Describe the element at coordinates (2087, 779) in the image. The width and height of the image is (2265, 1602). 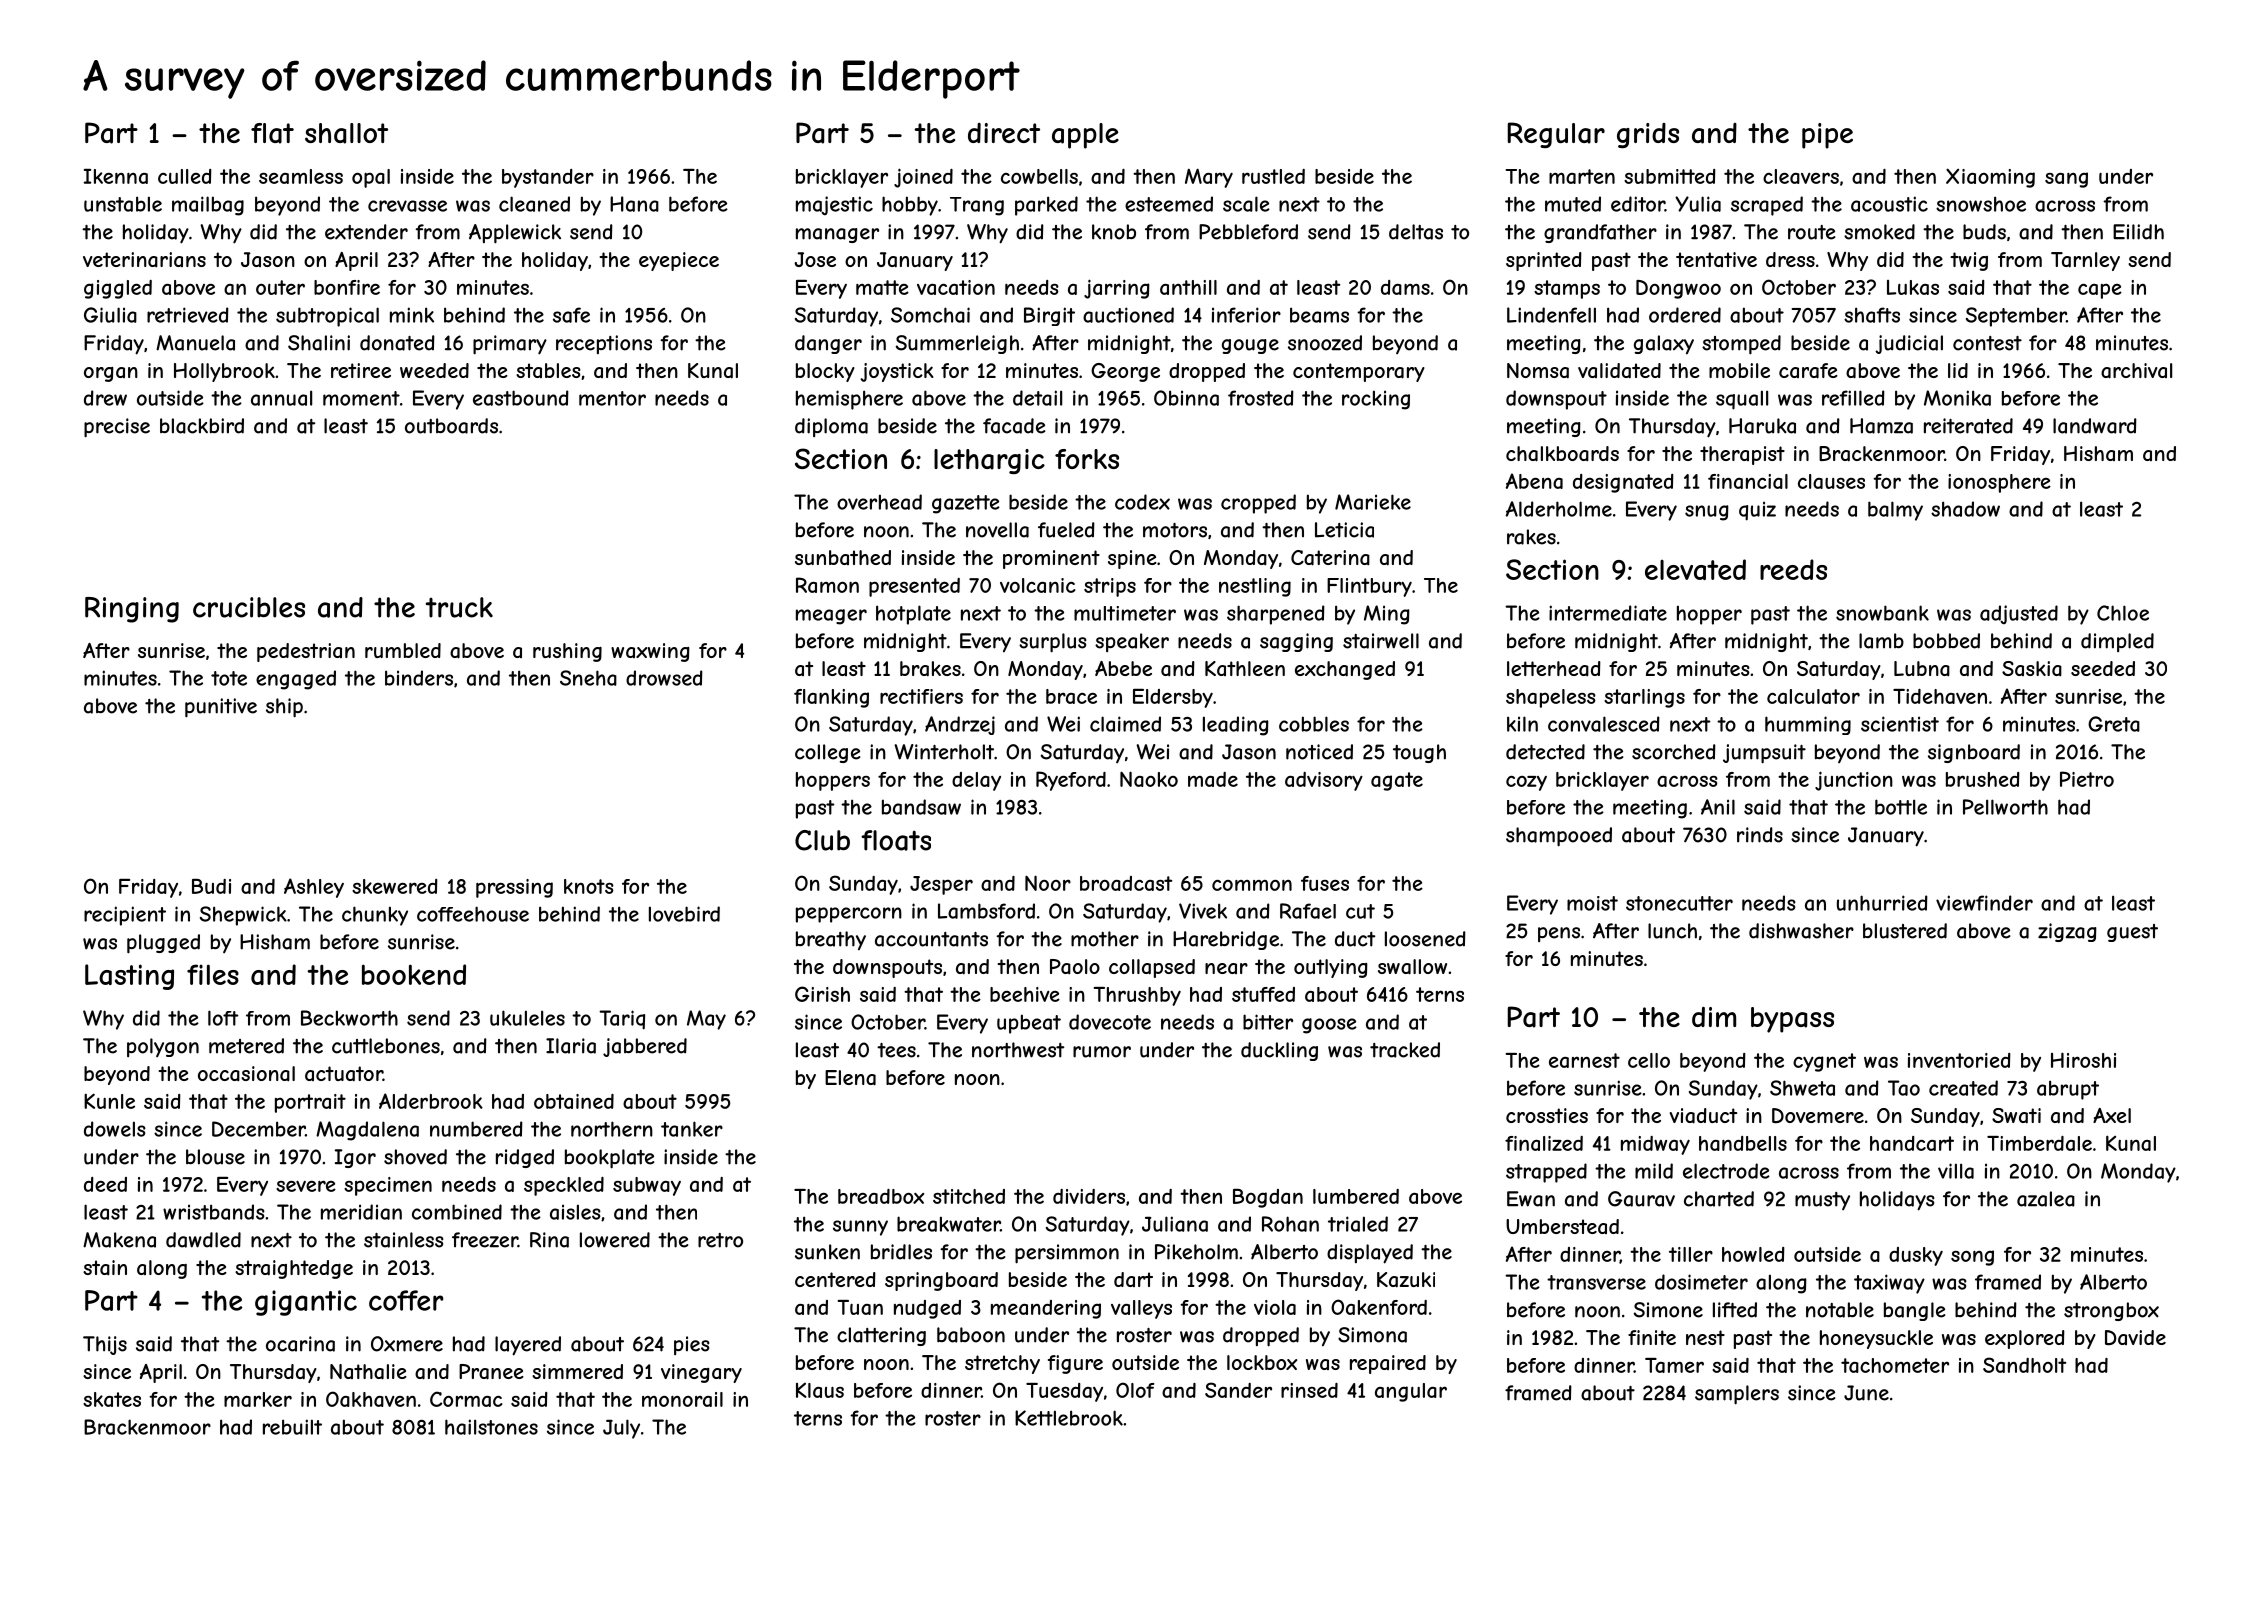
I see `Pietro` at that location.
